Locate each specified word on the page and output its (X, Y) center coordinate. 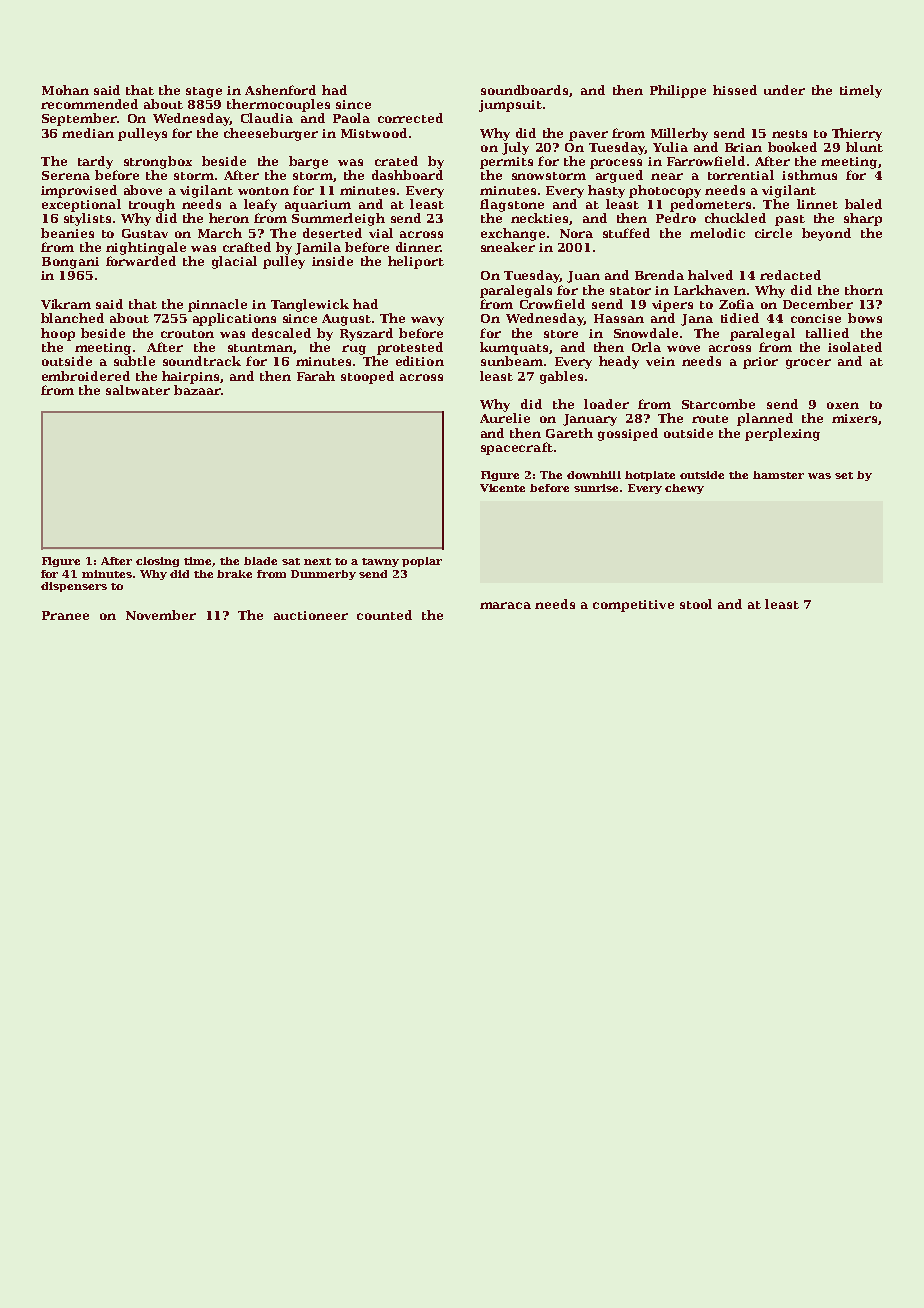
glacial (234, 262)
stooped (367, 377)
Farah (316, 376)
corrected (410, 118)
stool (696, 604)
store (561, 334)
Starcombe (718, 404)
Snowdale (646, 333)
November (161, 615)
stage (204, 92)
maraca (505, 605)
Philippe (678, 91)
